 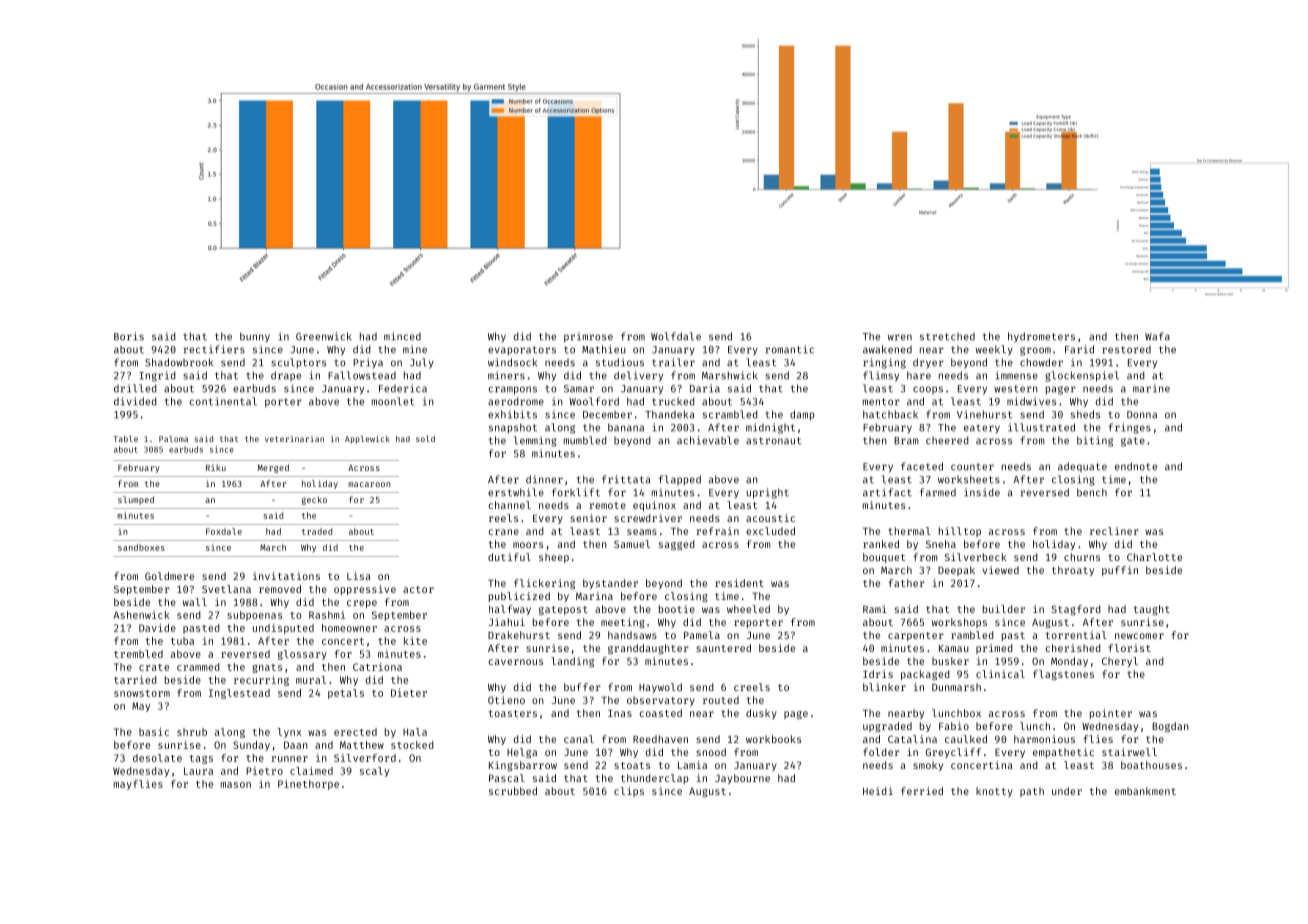 I want to click on Paloma, so click(x=173, y=439).
